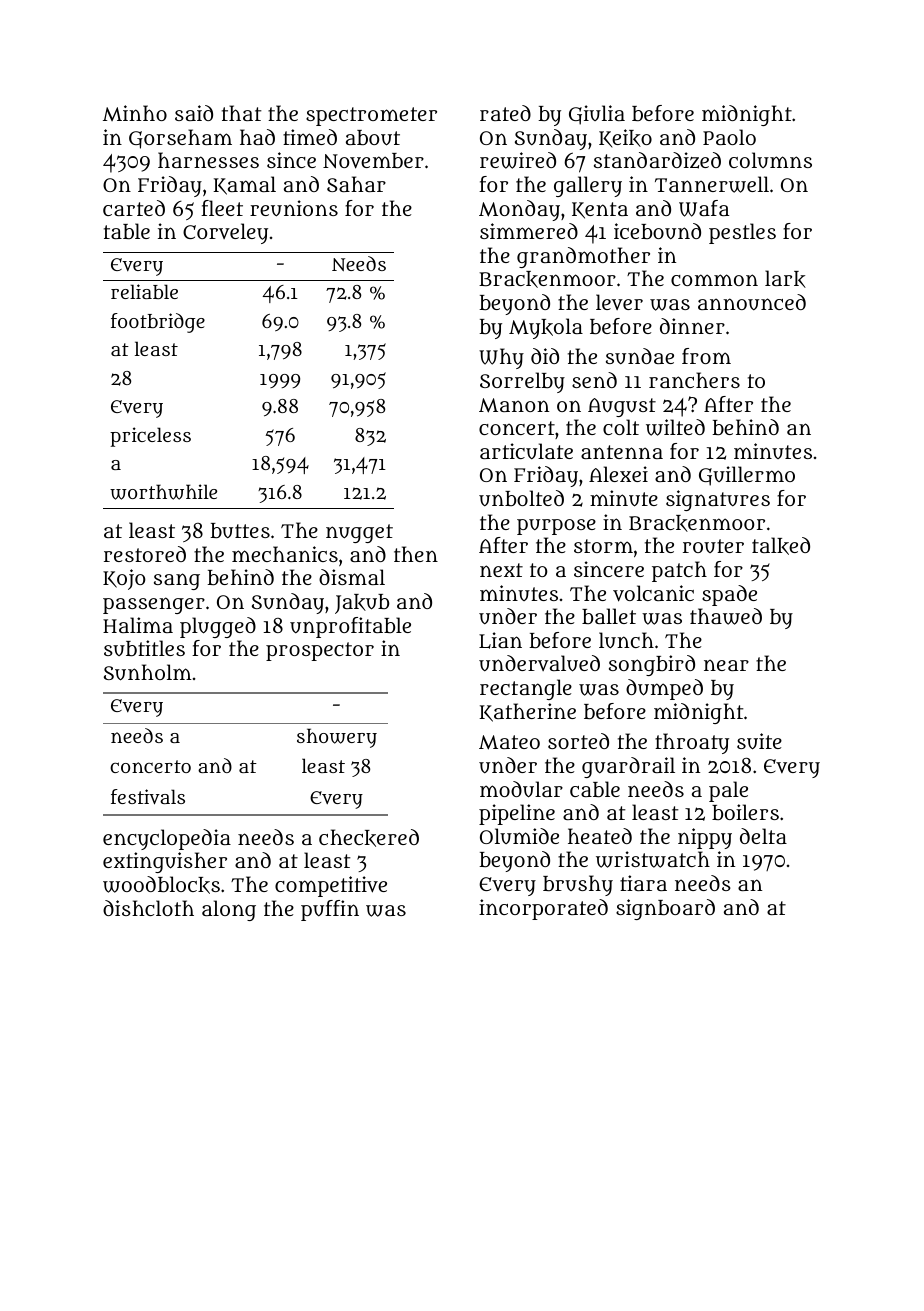  Describe the element at coordinates (371, 116) in the screenshot. I see `spectrometer` at that location.
